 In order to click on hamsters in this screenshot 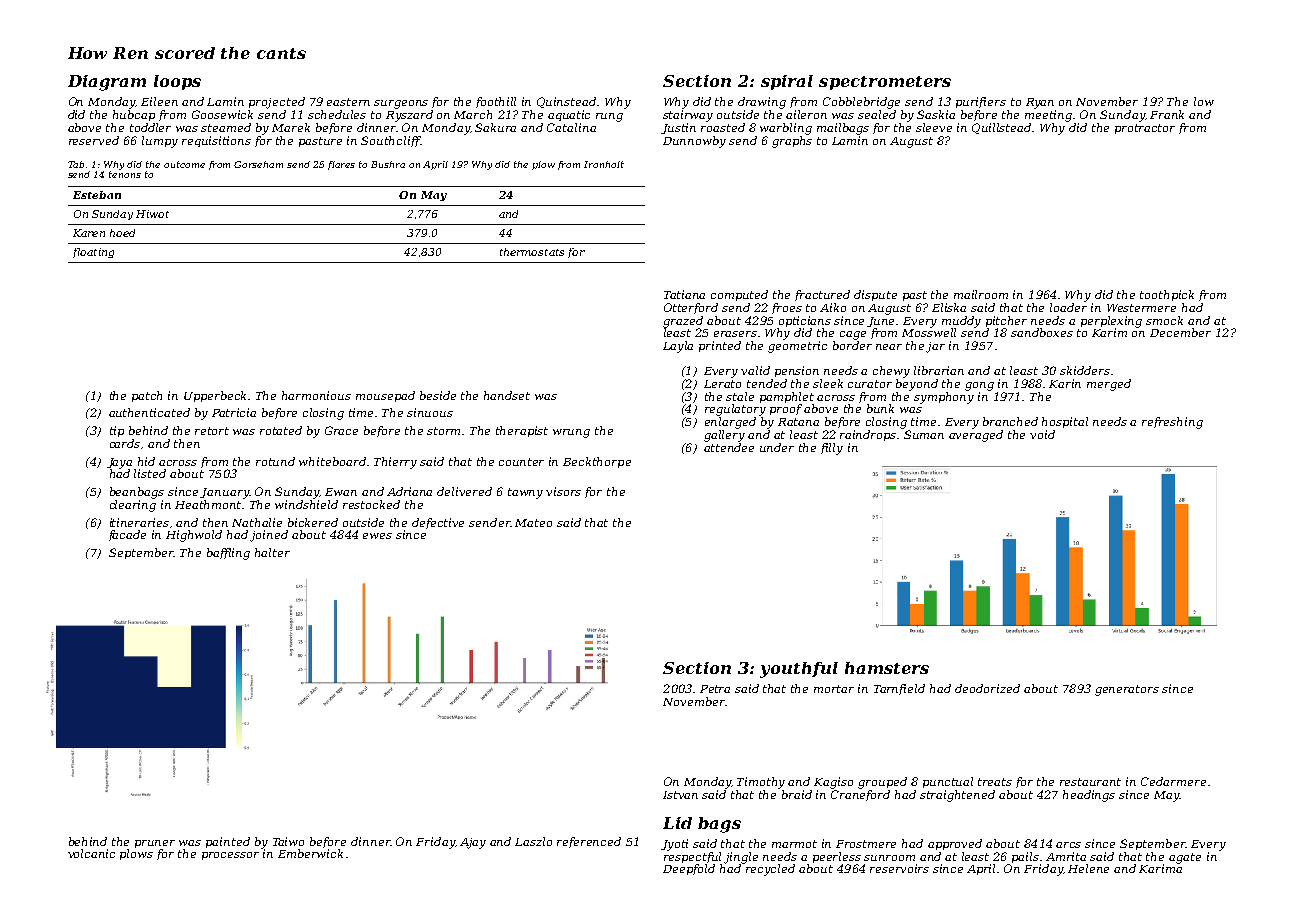, I will do `click(887, 668)`.
